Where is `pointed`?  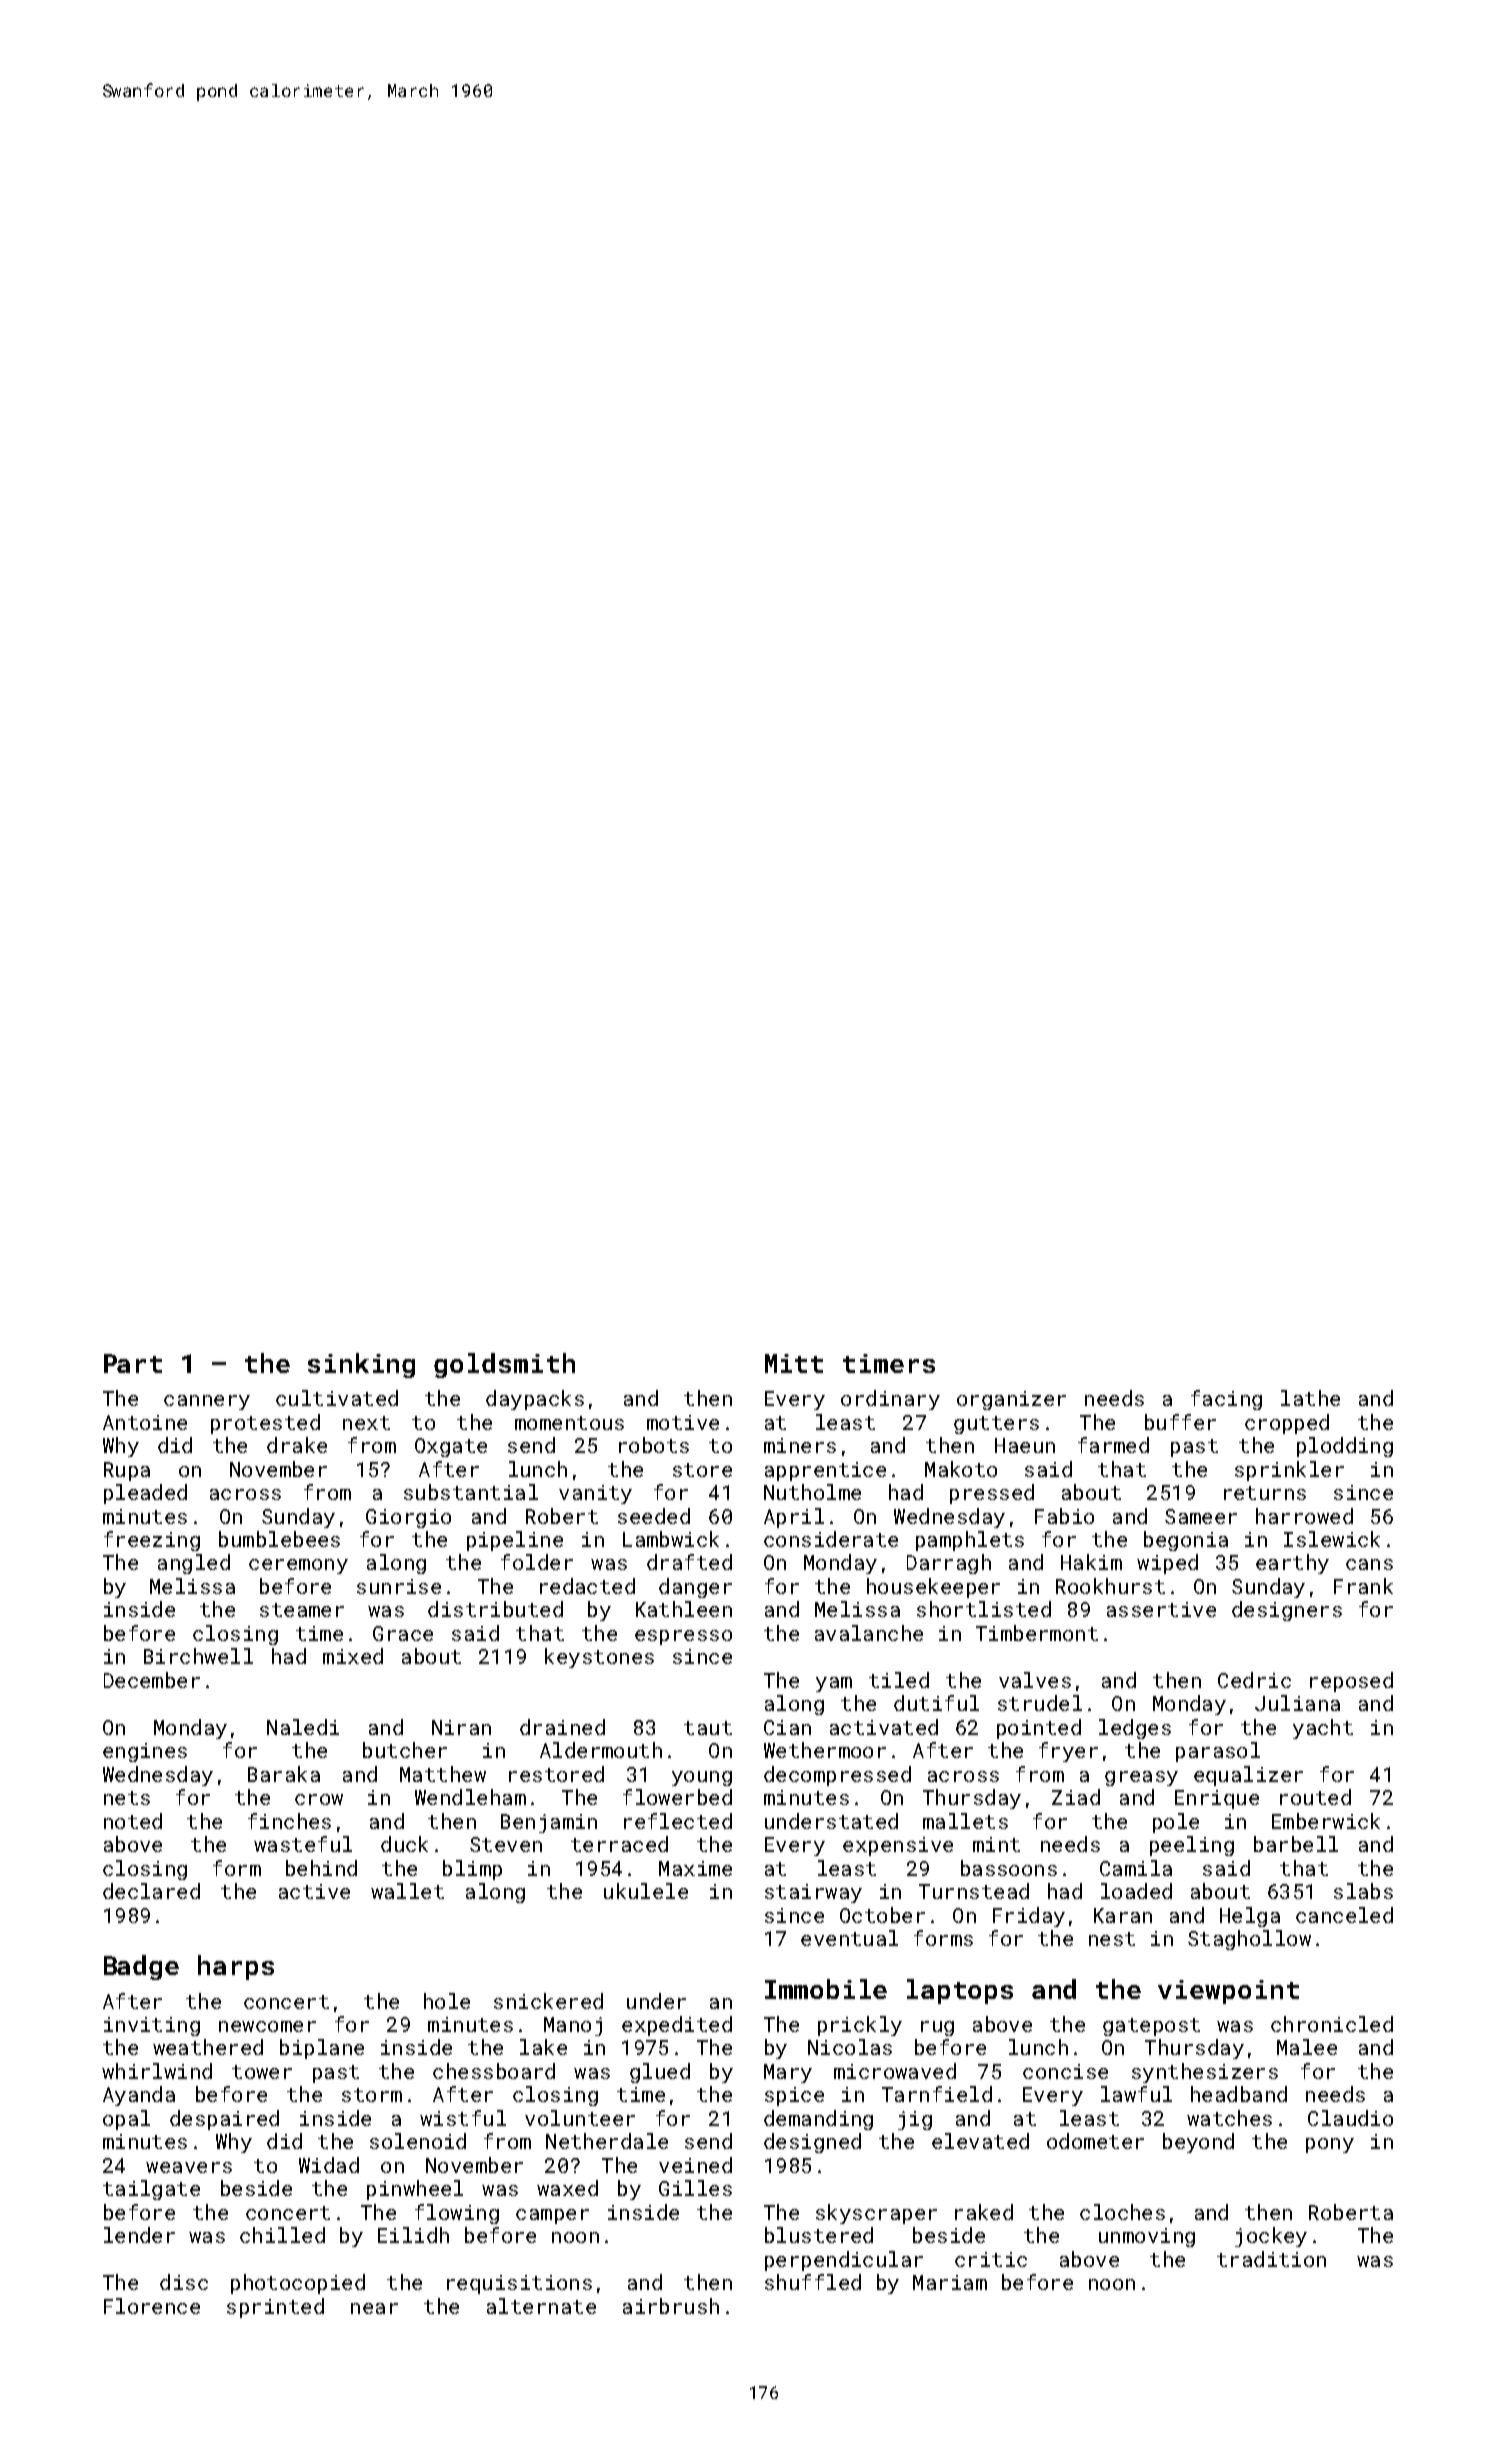 pointed is located at coordinates (1039, 1729).
